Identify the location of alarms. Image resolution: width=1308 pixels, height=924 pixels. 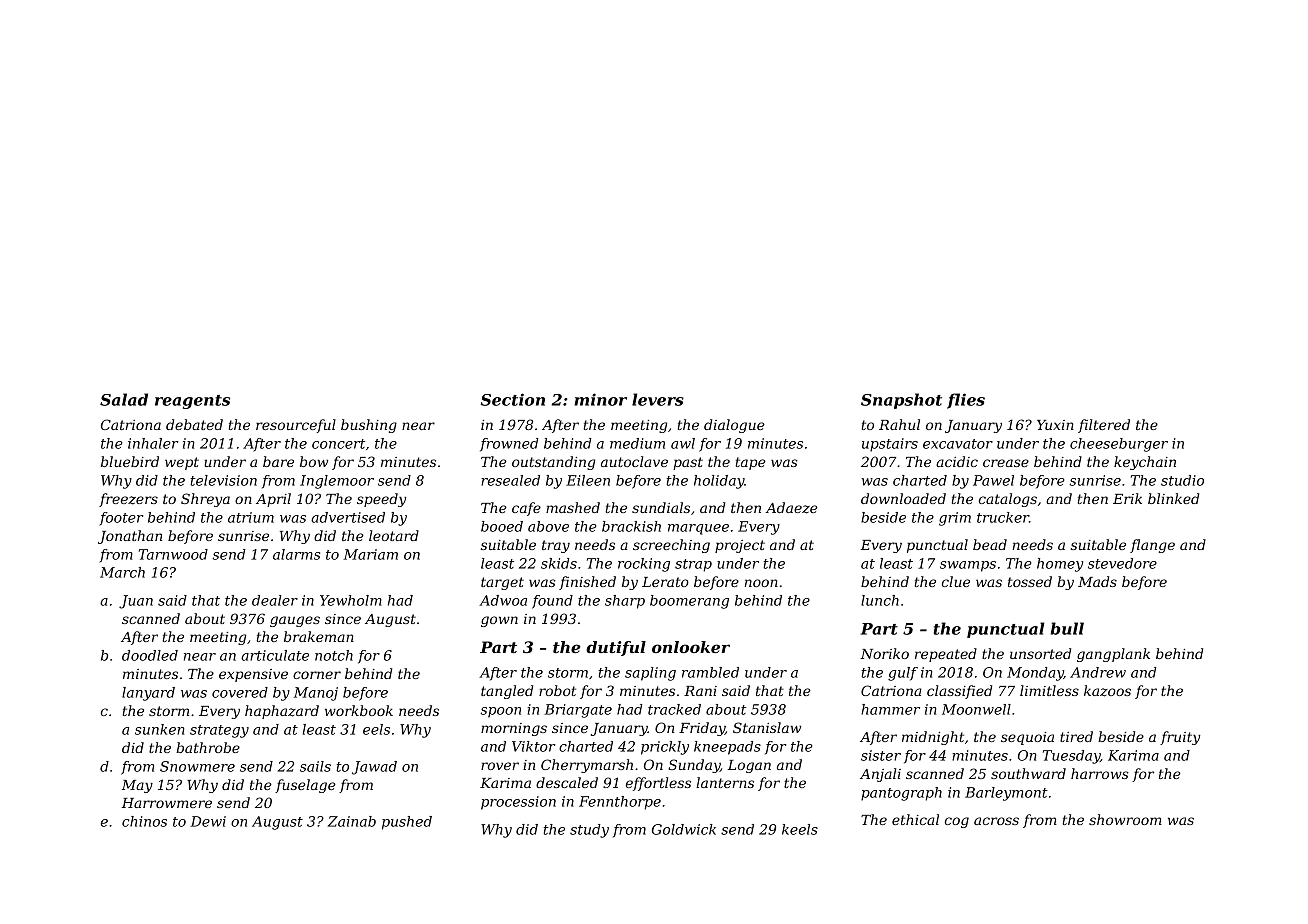
(296, 554).
